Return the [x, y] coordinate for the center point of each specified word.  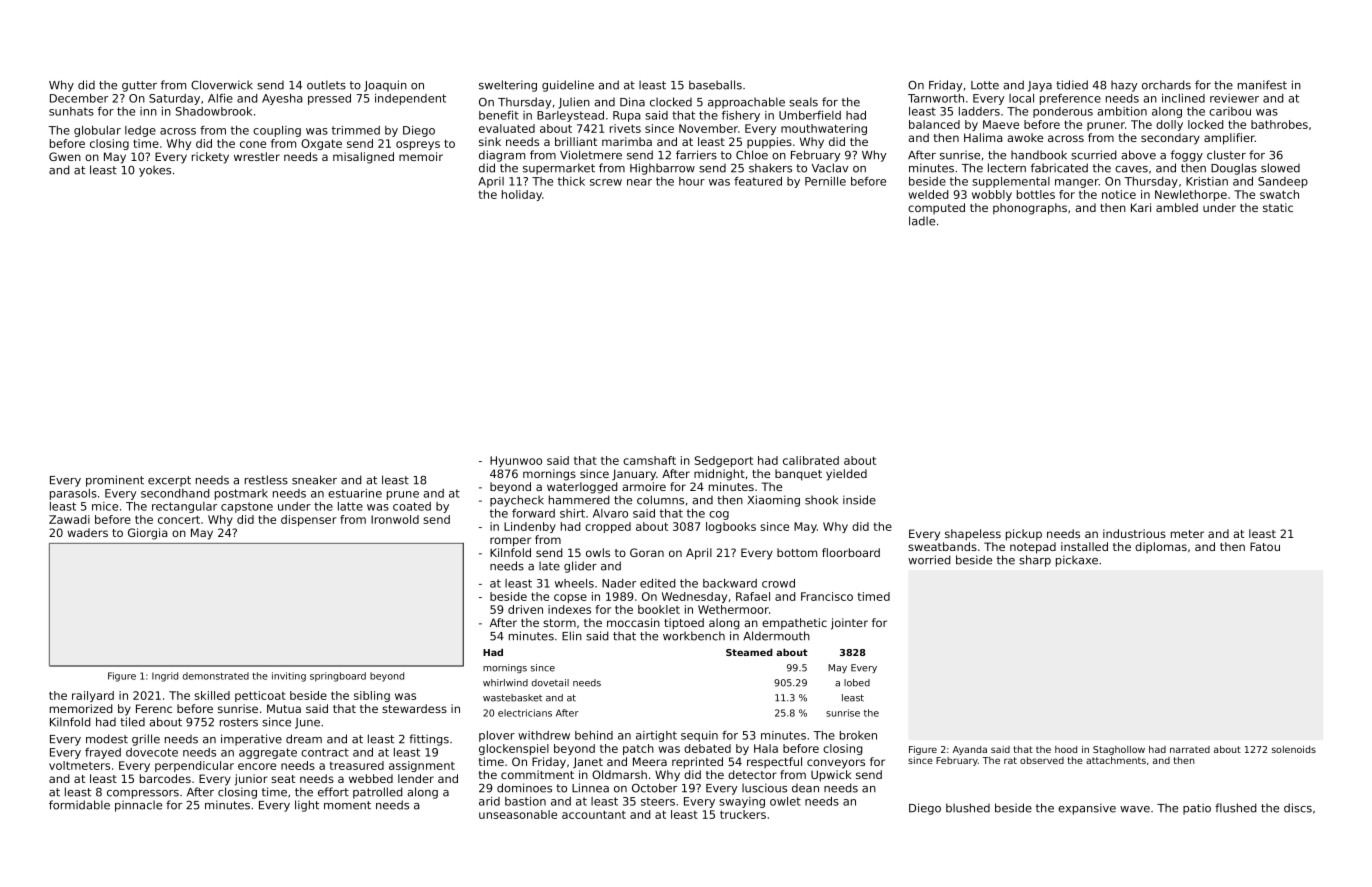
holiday [522, 195]
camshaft [649, 460]
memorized [81, 708]
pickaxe [1077, 561]
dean [805, 788]
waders [87, 532]
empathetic [794, 624]
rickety [210, 158]
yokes [155, 171]
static [1278, 207]
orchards [1166, 85]
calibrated [811, 460]
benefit [499, 115]
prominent [115, 481]
